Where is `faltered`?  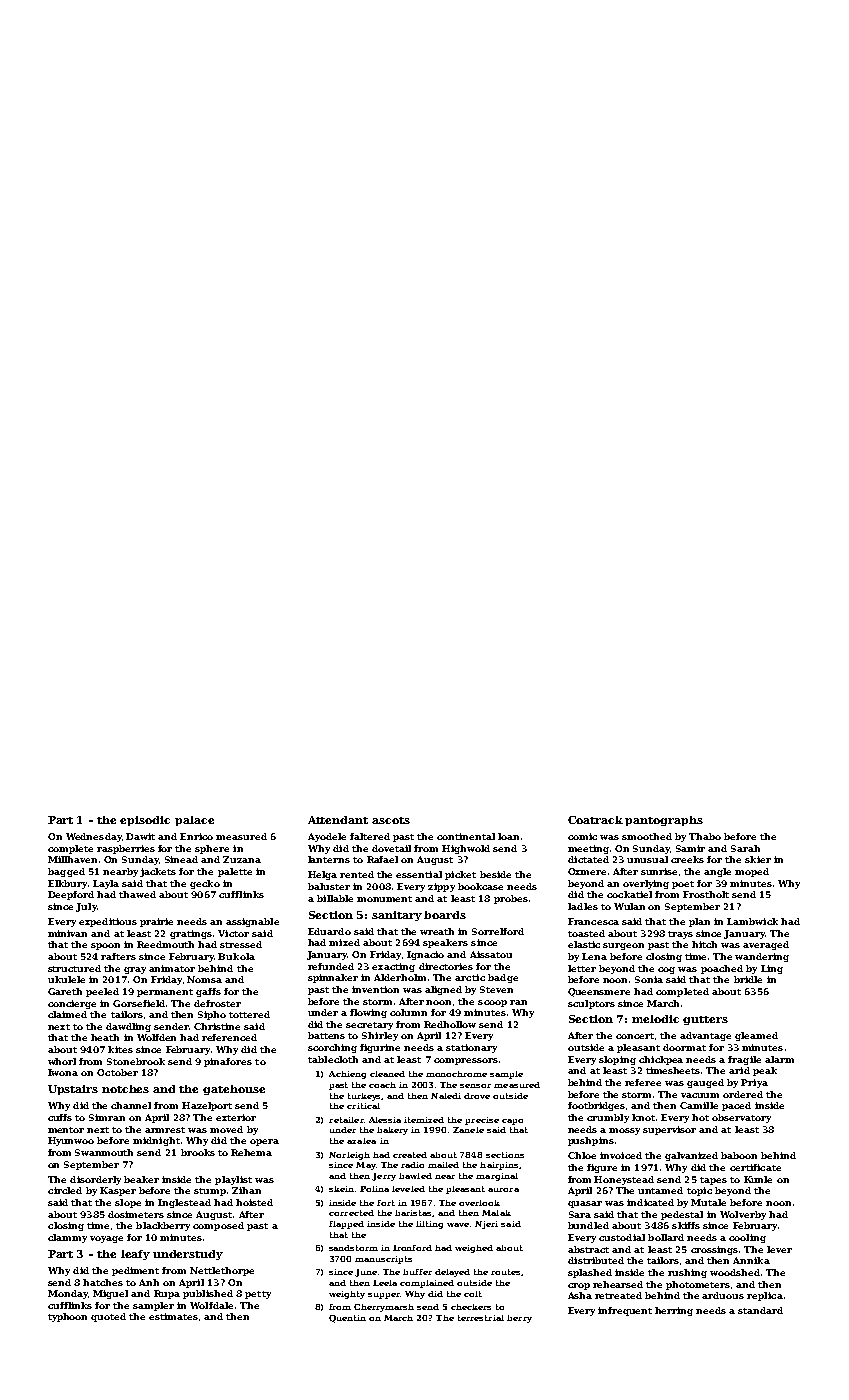 faltered is located at coordinates (370, 836).
